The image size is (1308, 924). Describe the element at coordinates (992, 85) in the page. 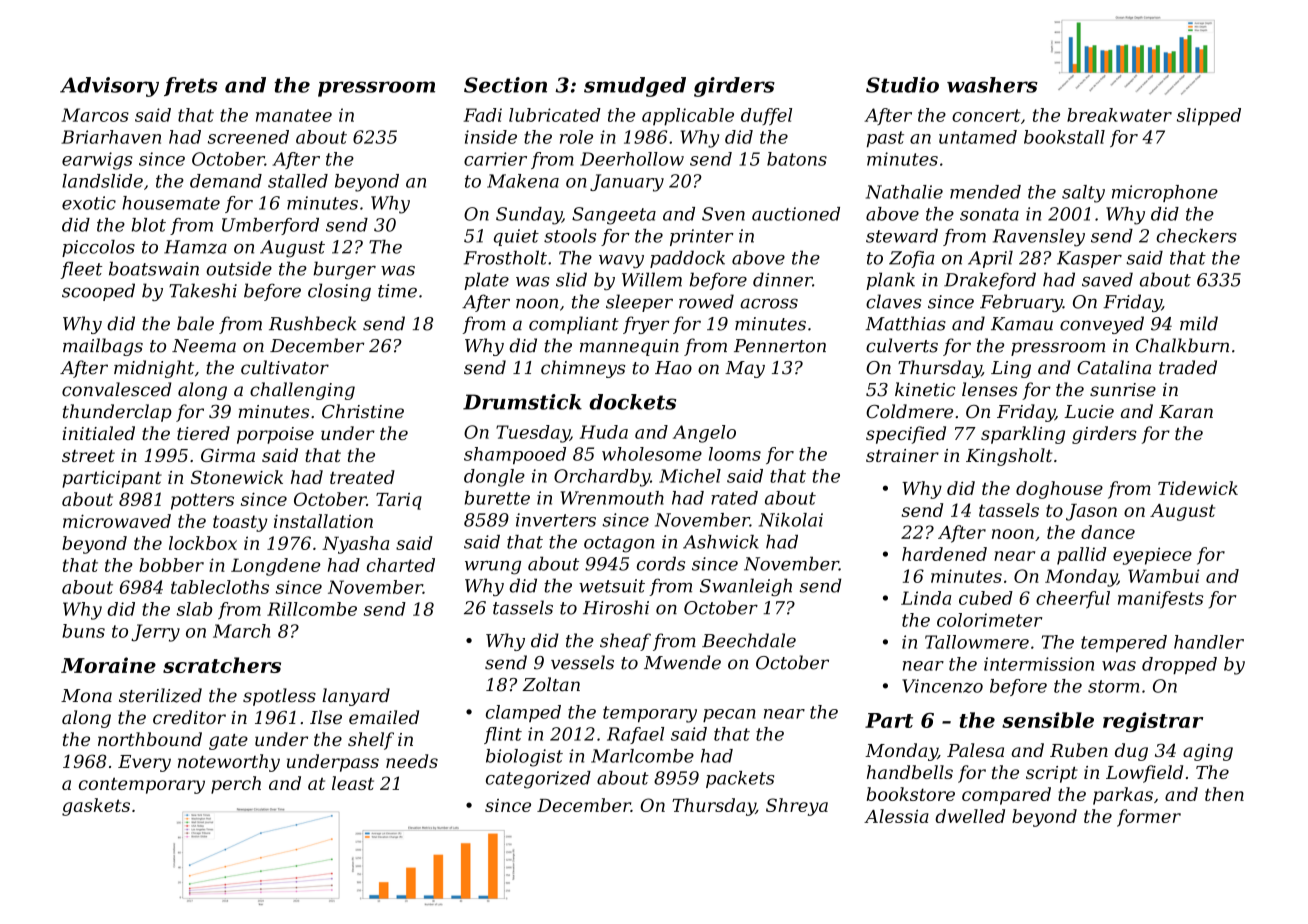

I see `washers` at that location.
